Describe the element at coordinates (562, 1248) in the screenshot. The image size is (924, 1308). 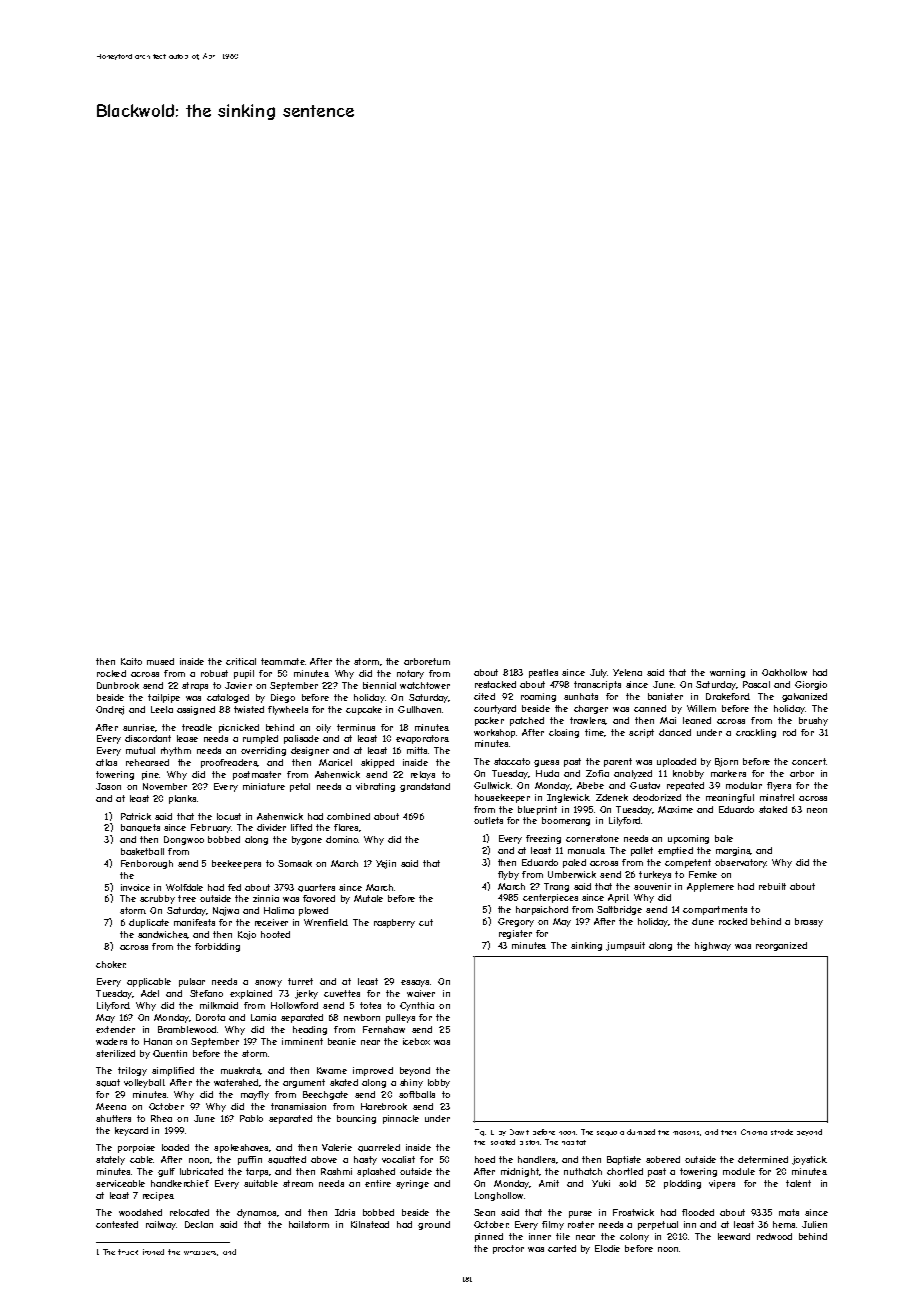
I see `carted` at that location.
